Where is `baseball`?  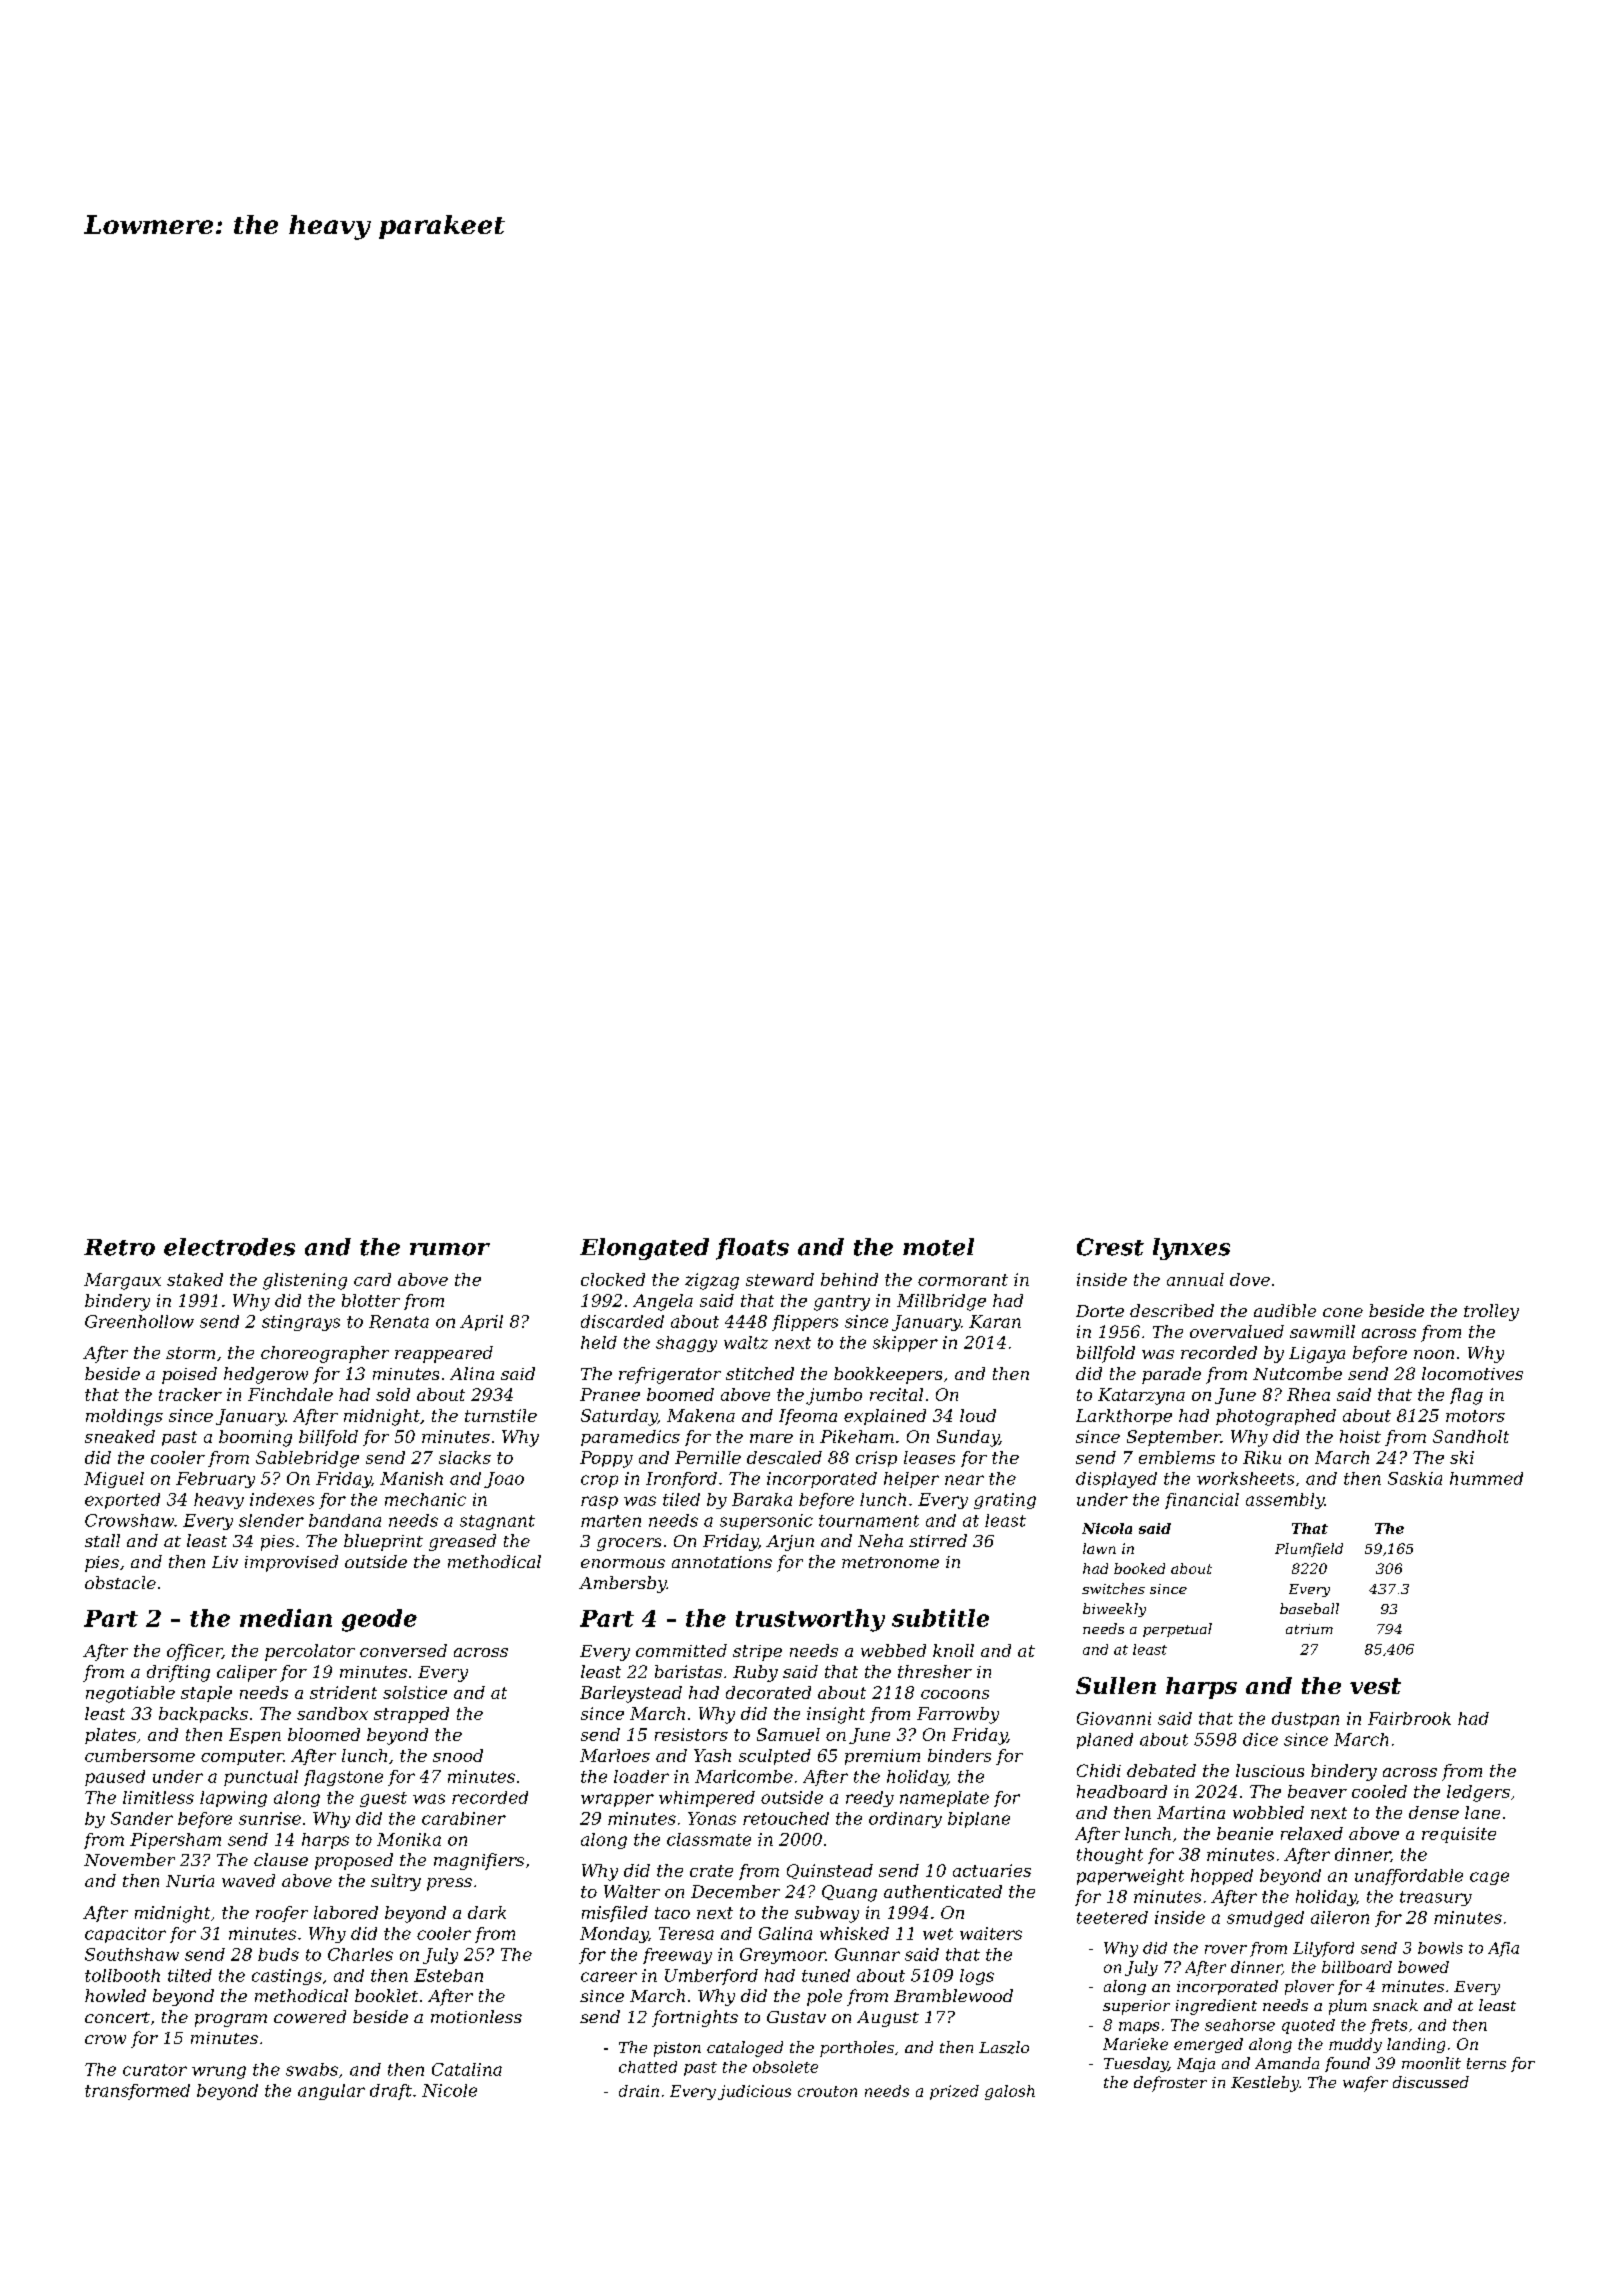
baseball is located at coordinates (1309, 1608).
